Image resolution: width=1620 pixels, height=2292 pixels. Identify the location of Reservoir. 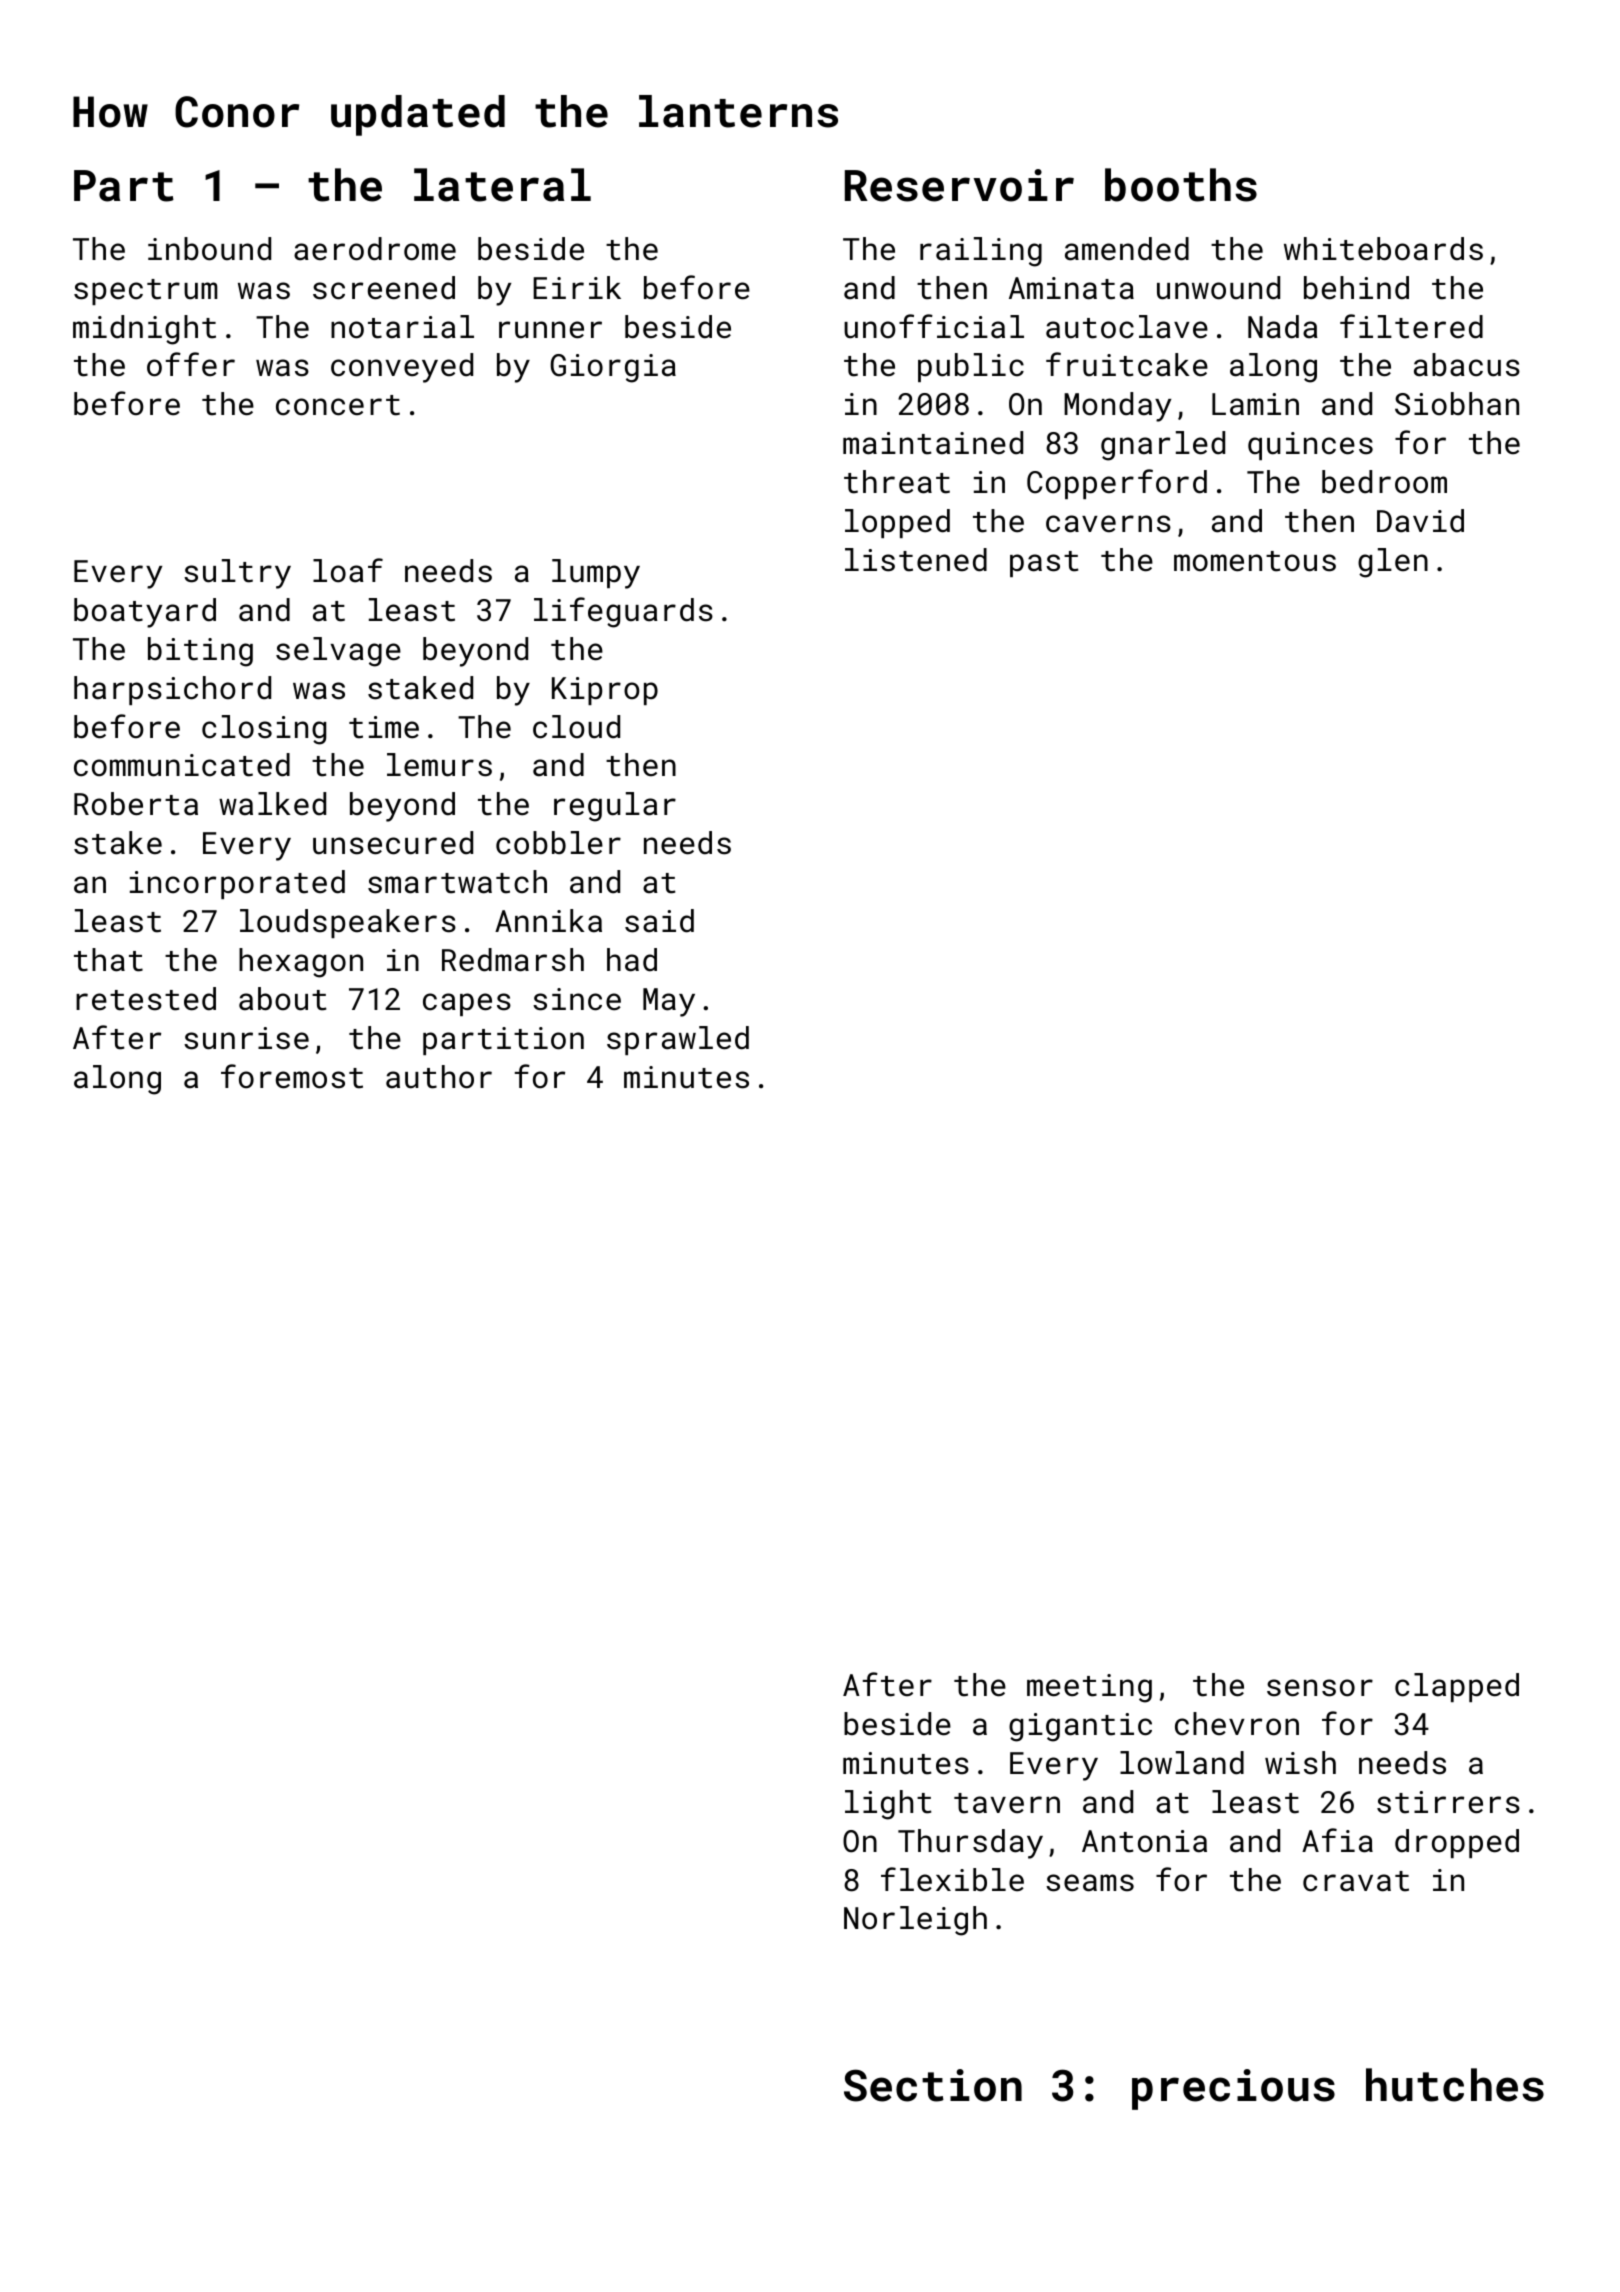
(959, 185).
